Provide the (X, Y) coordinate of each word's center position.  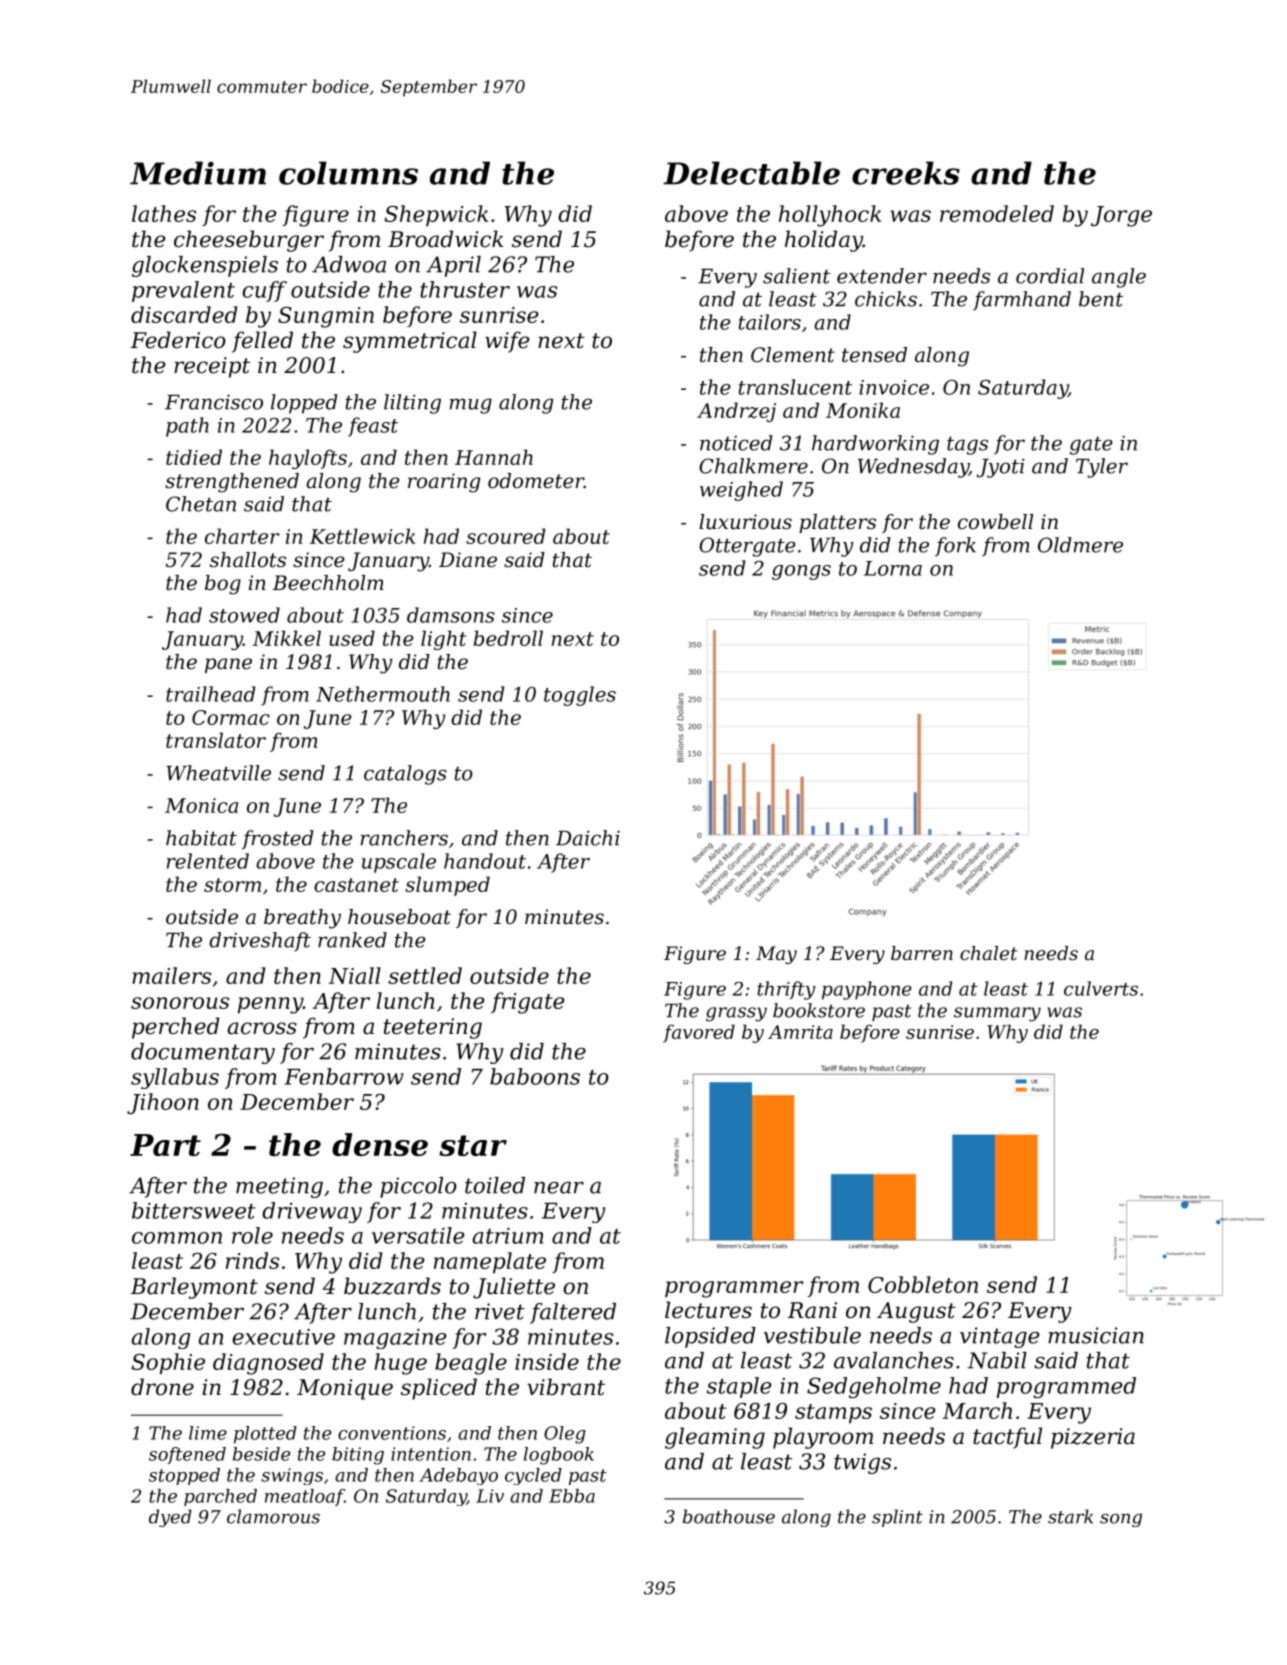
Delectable (751, 173)
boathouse (729, 1516)
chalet (988, 953)
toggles (580, 696)
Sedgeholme (874, 1388)
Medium (198, 173)
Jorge (1121, 216)
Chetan (201, 504)
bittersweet (194, 1210)
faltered (573, 1313)
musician (1096, 1335)
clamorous (273, 1516)
